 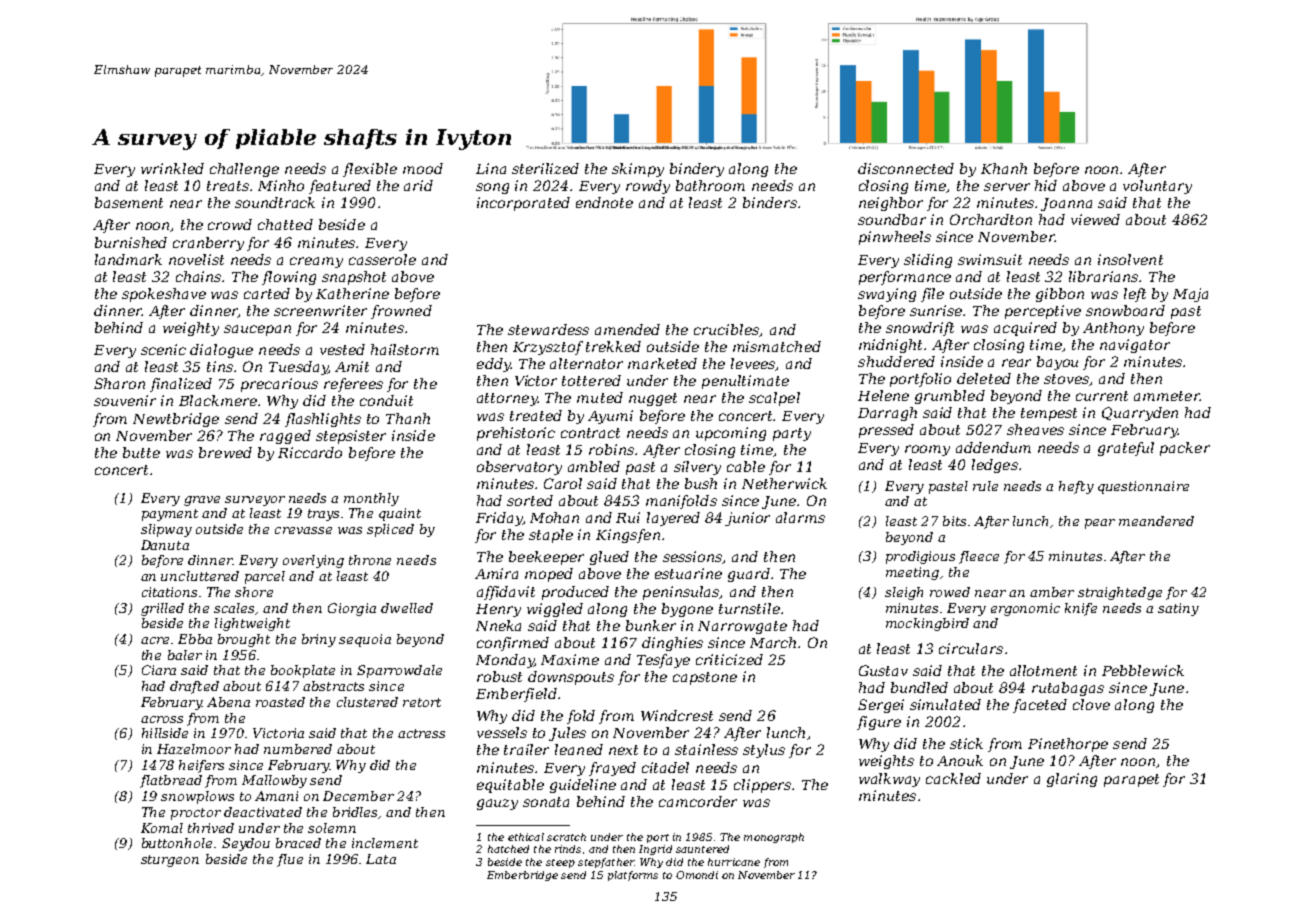 What do you see at coordinates (731, 434) in the page?
I see `upcoming` at bounding box center [731, 434].
